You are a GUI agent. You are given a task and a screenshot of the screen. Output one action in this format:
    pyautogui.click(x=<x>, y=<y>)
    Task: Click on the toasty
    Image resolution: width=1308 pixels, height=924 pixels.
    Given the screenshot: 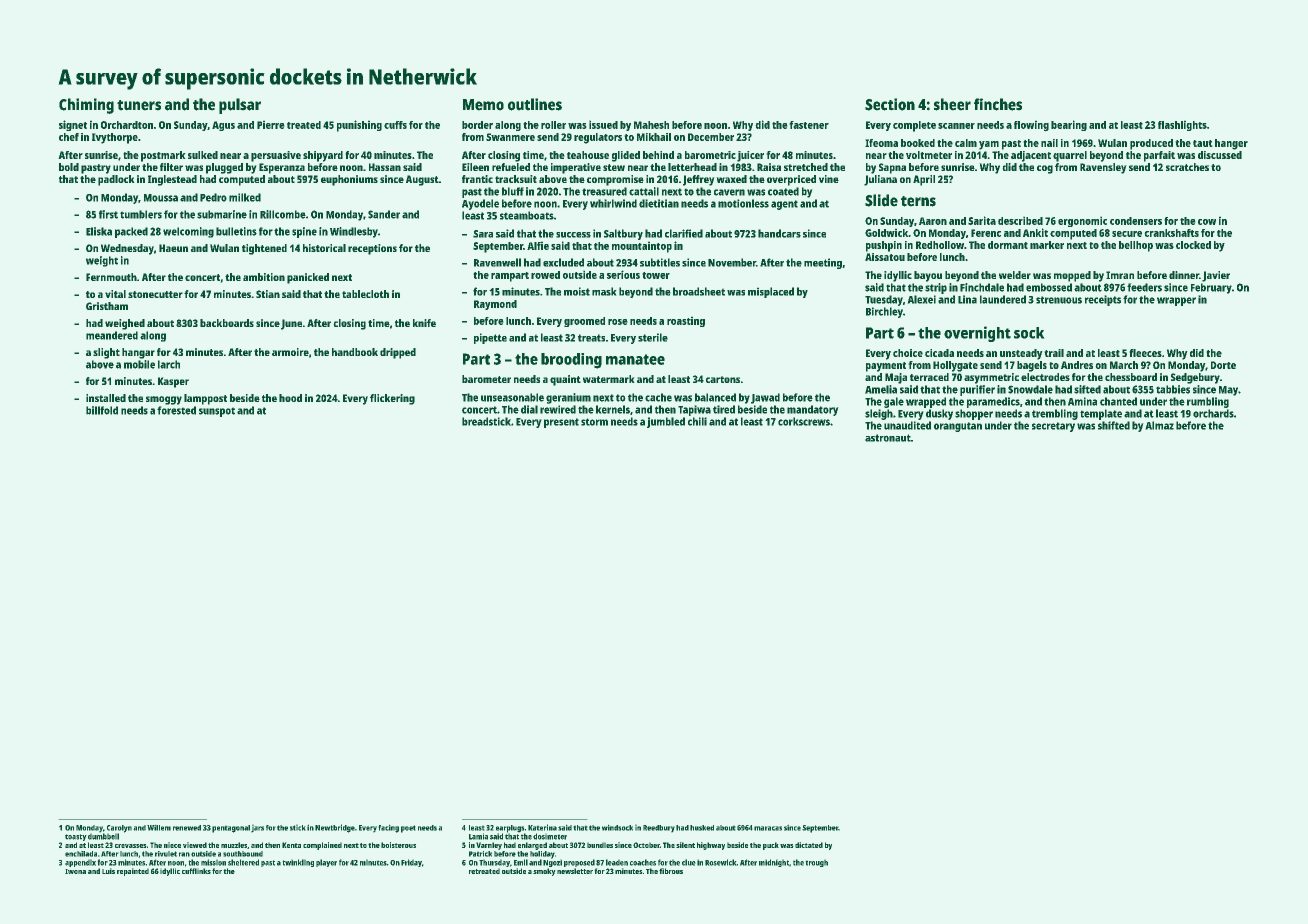 What is the action you would take?
    pyautogui.click(x=76, y=837)
